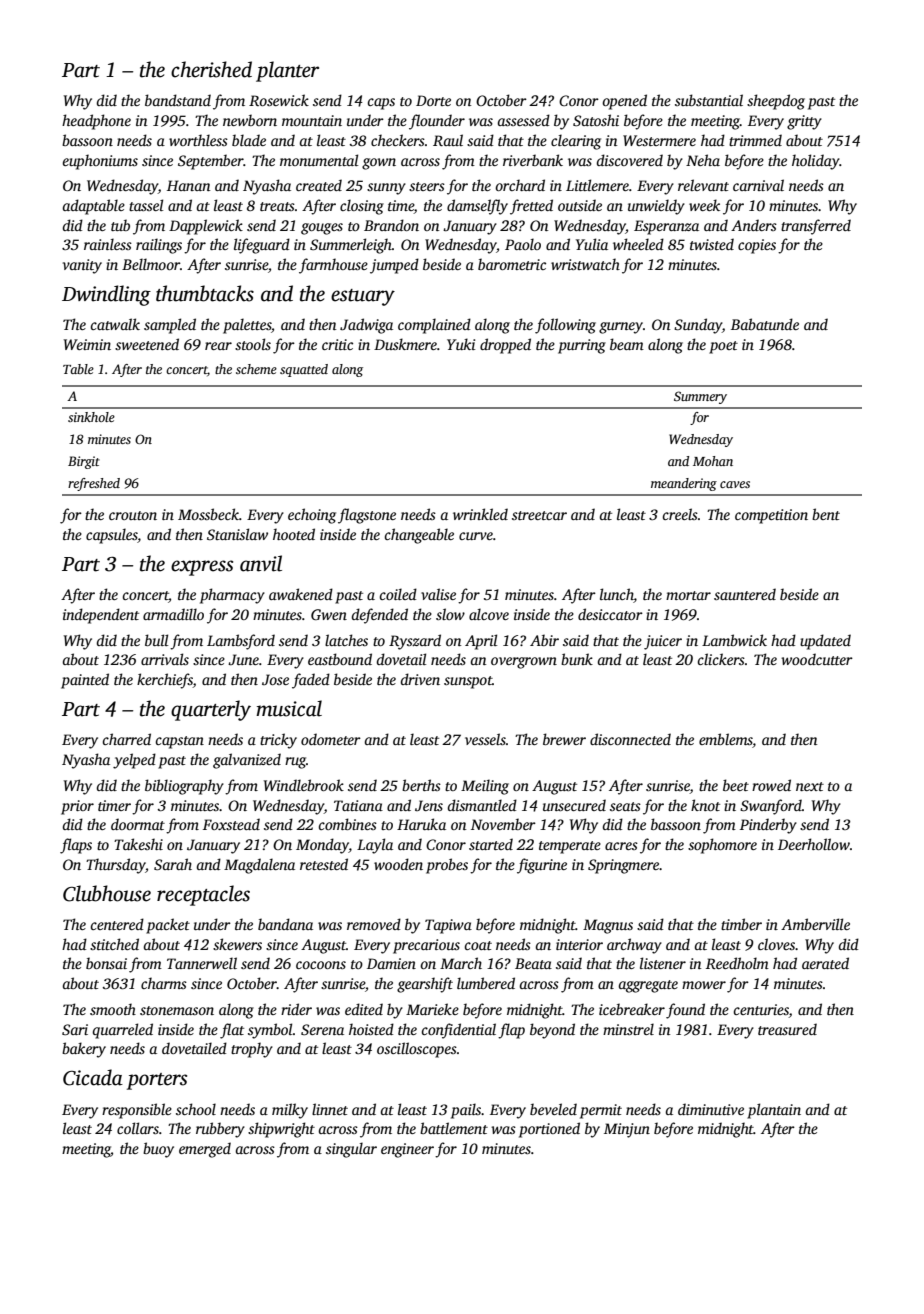  What do you see at coordinates (542, 866) in the document?
I see `figurine` at bounding box center [542, 866].
